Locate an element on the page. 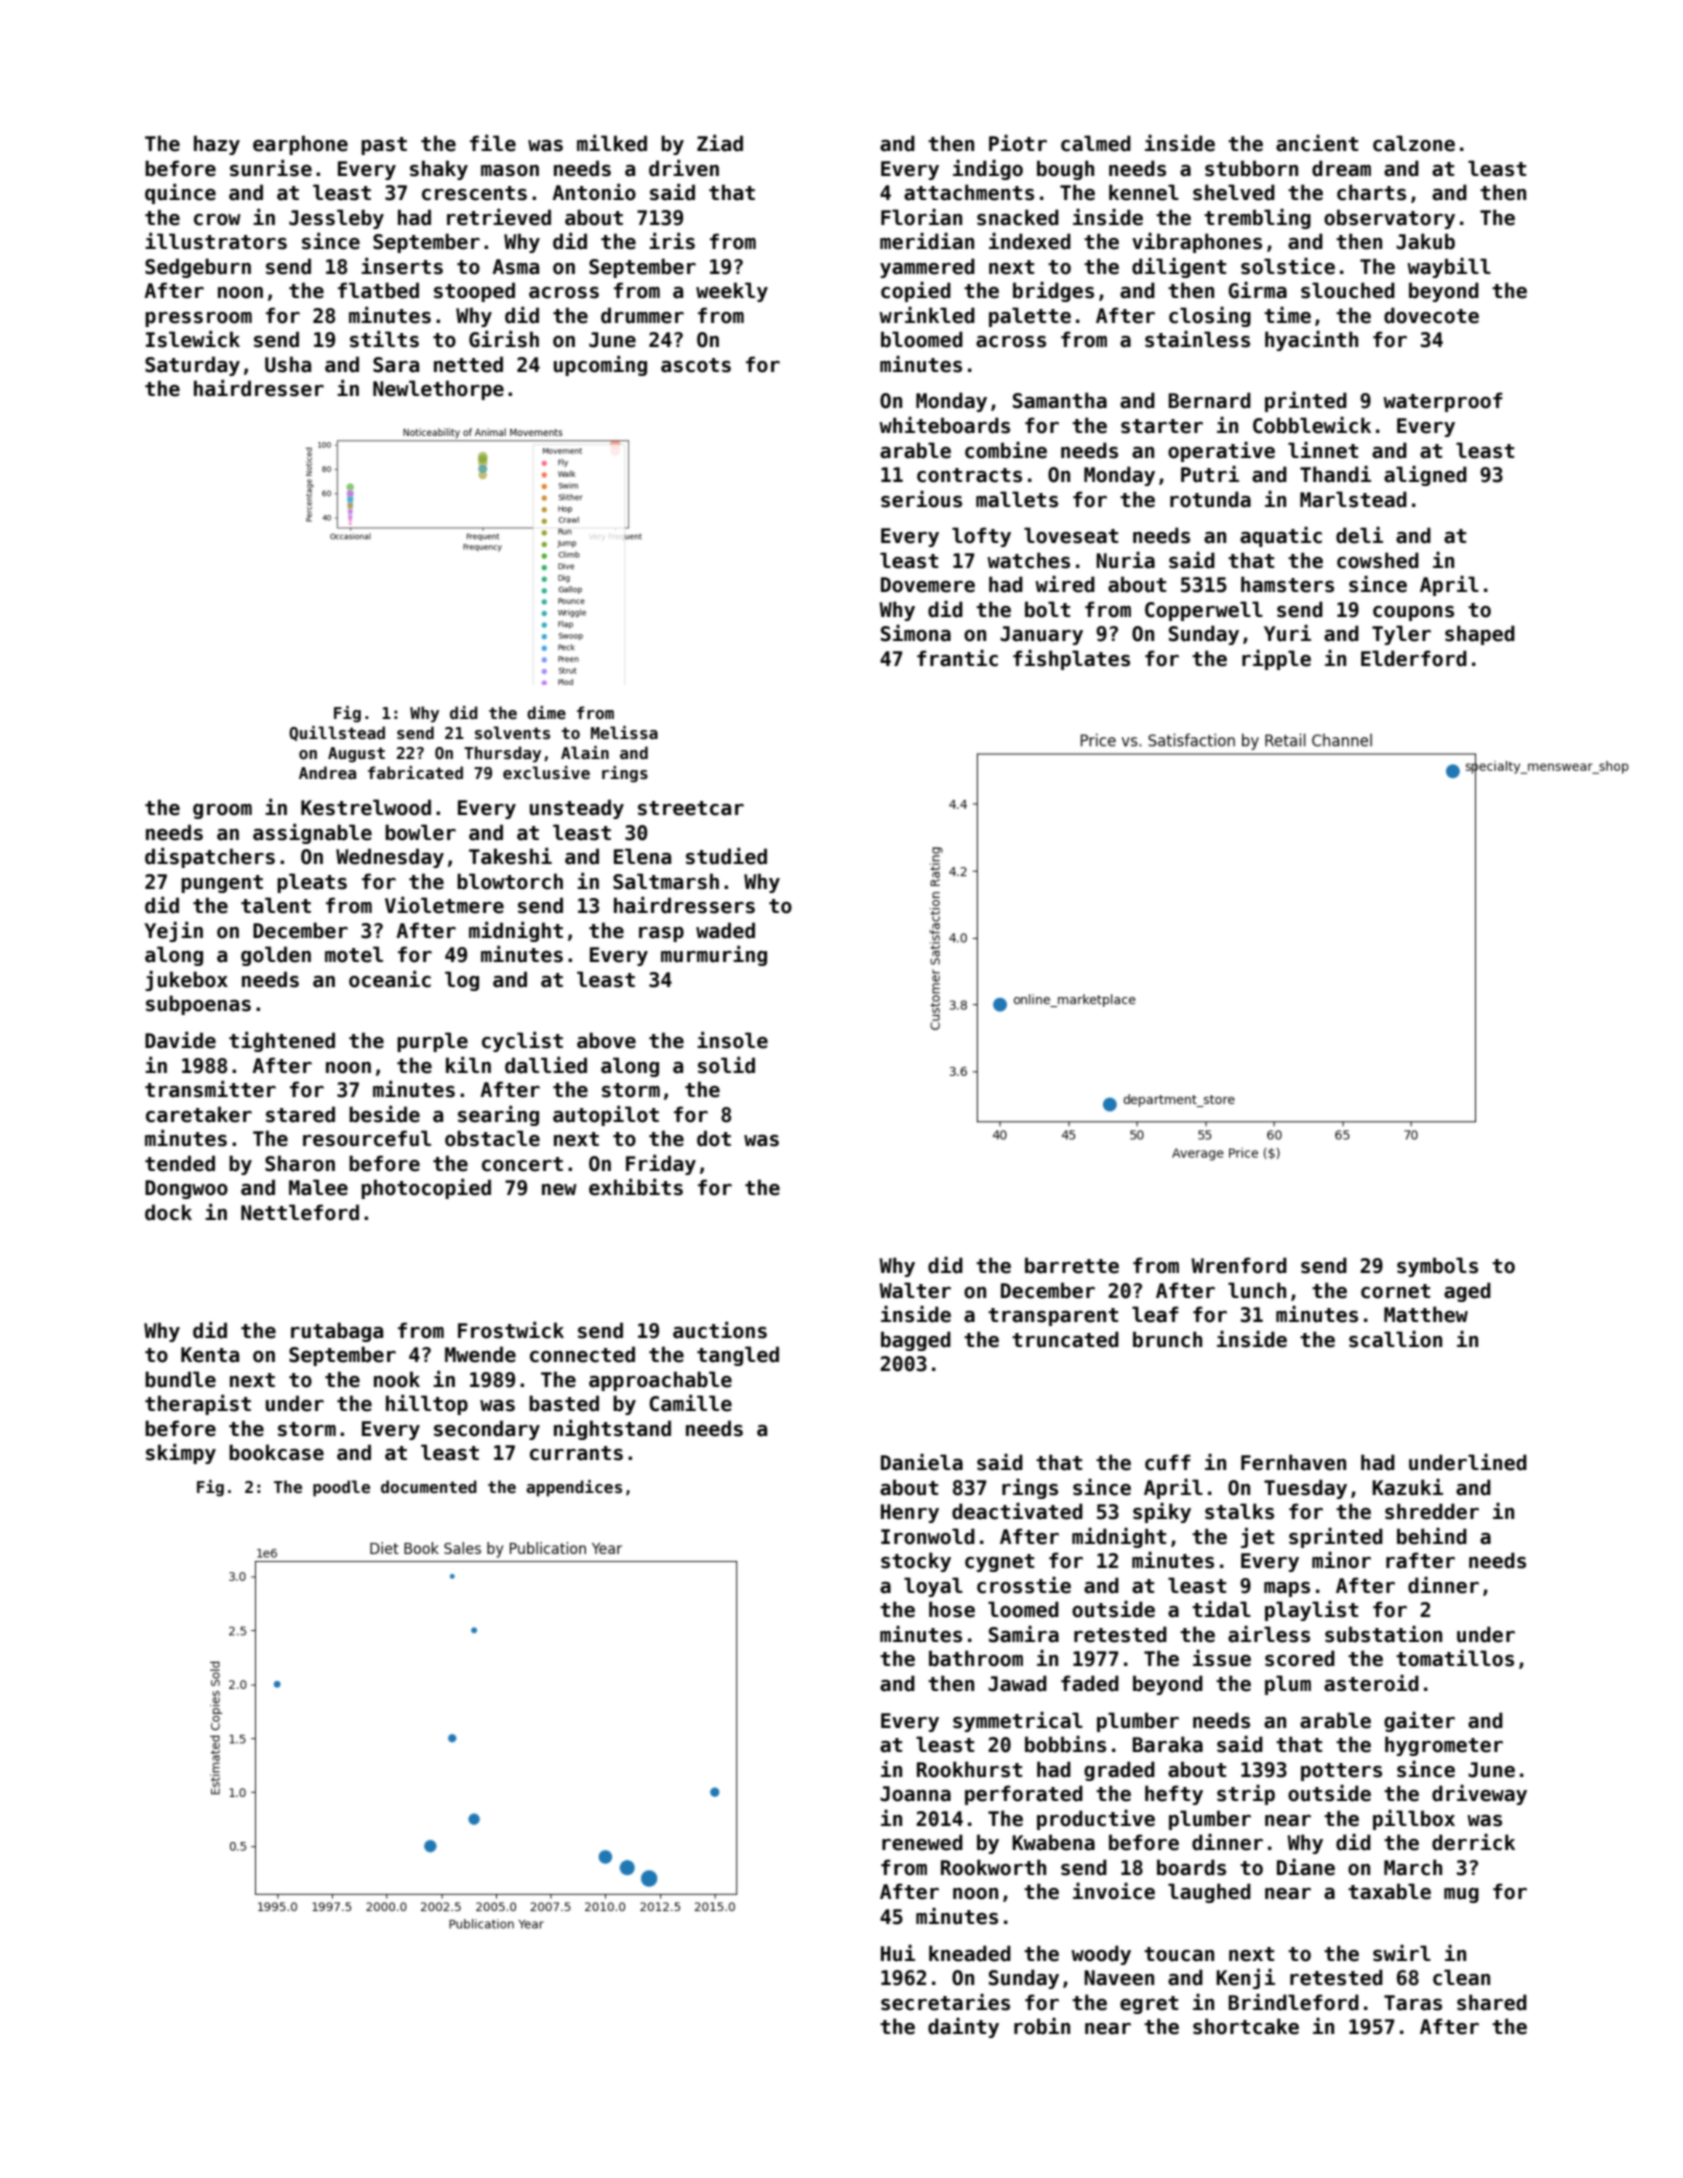 Image resolution: width=1683 pixels, height=2178 pixels. dream is located at coordinates (1341, 168).
